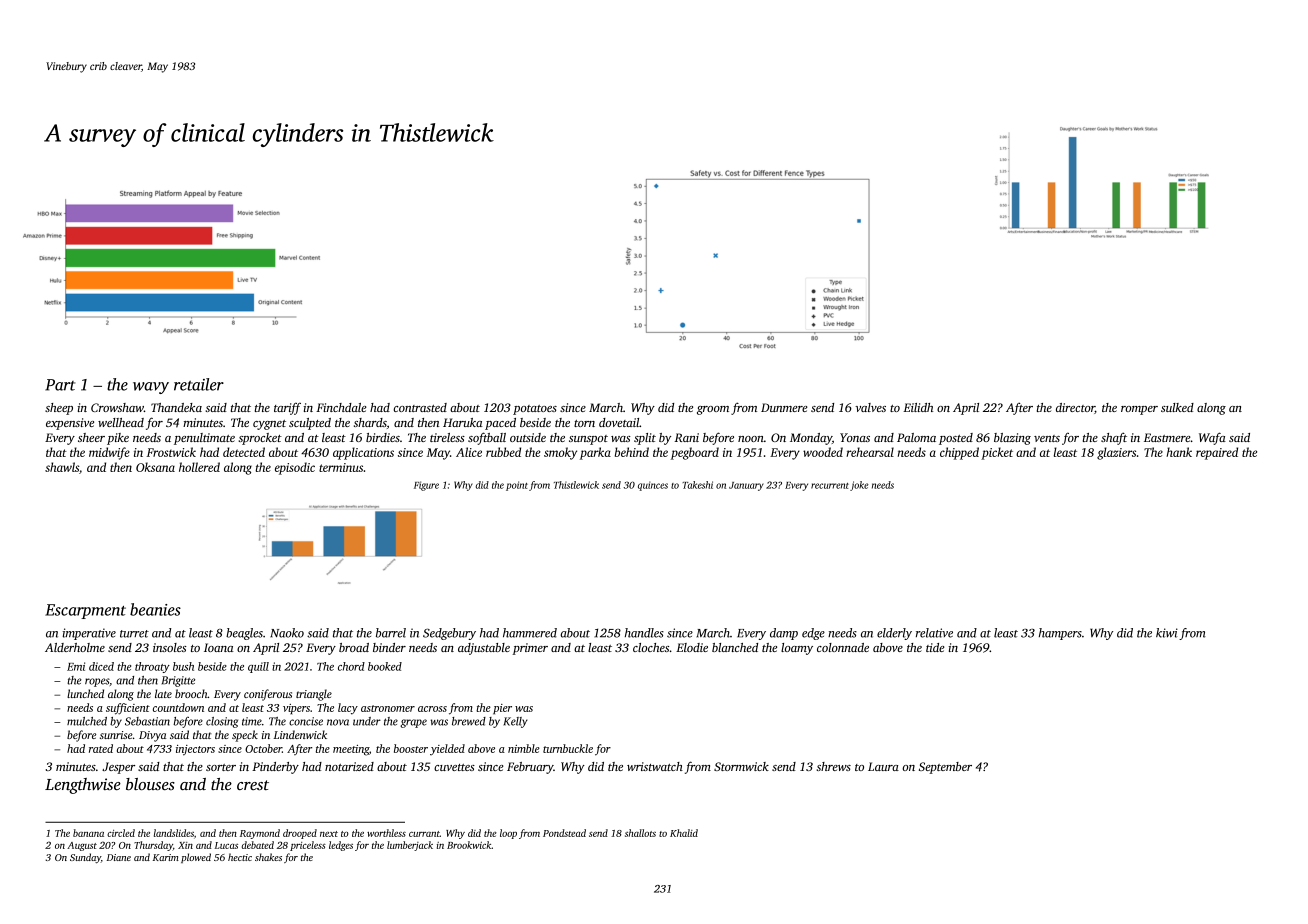 This screenshot has height=924, width=1308. What do you see at coordinates (119, 857) in the screenshot?
I see `Diane` at bounding box center [119, 857].
